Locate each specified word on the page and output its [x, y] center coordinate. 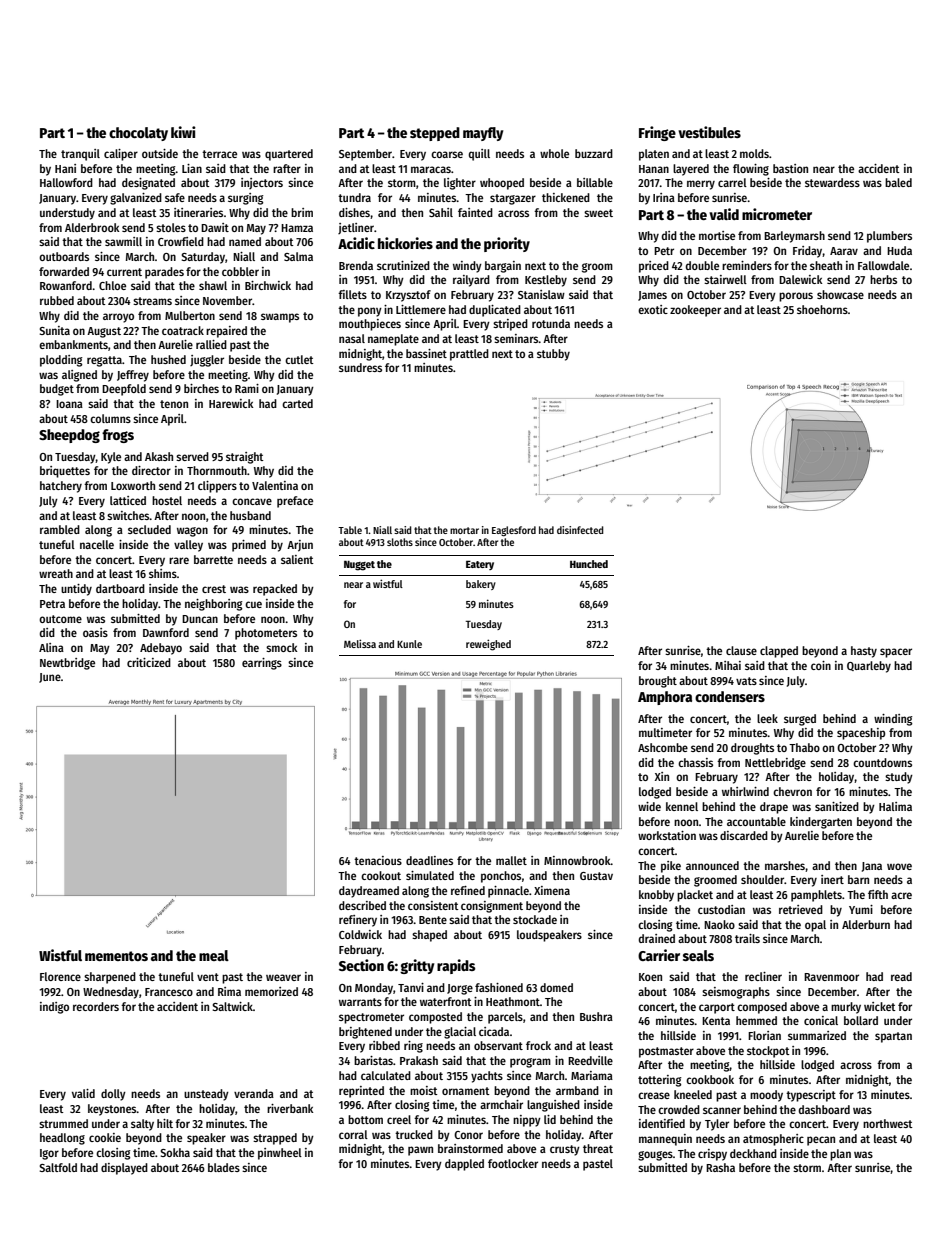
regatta [104, 361]
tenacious [378, 860]
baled [898, 182]
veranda [254, 1093]
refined [468, 890]
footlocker [513, 1163]
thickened [566, 197]
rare [179, 560]
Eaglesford [514, 531]
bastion [790, 168]
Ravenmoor [831, 977]
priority [507, 244]
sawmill [123, 241]
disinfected [580, 530]
